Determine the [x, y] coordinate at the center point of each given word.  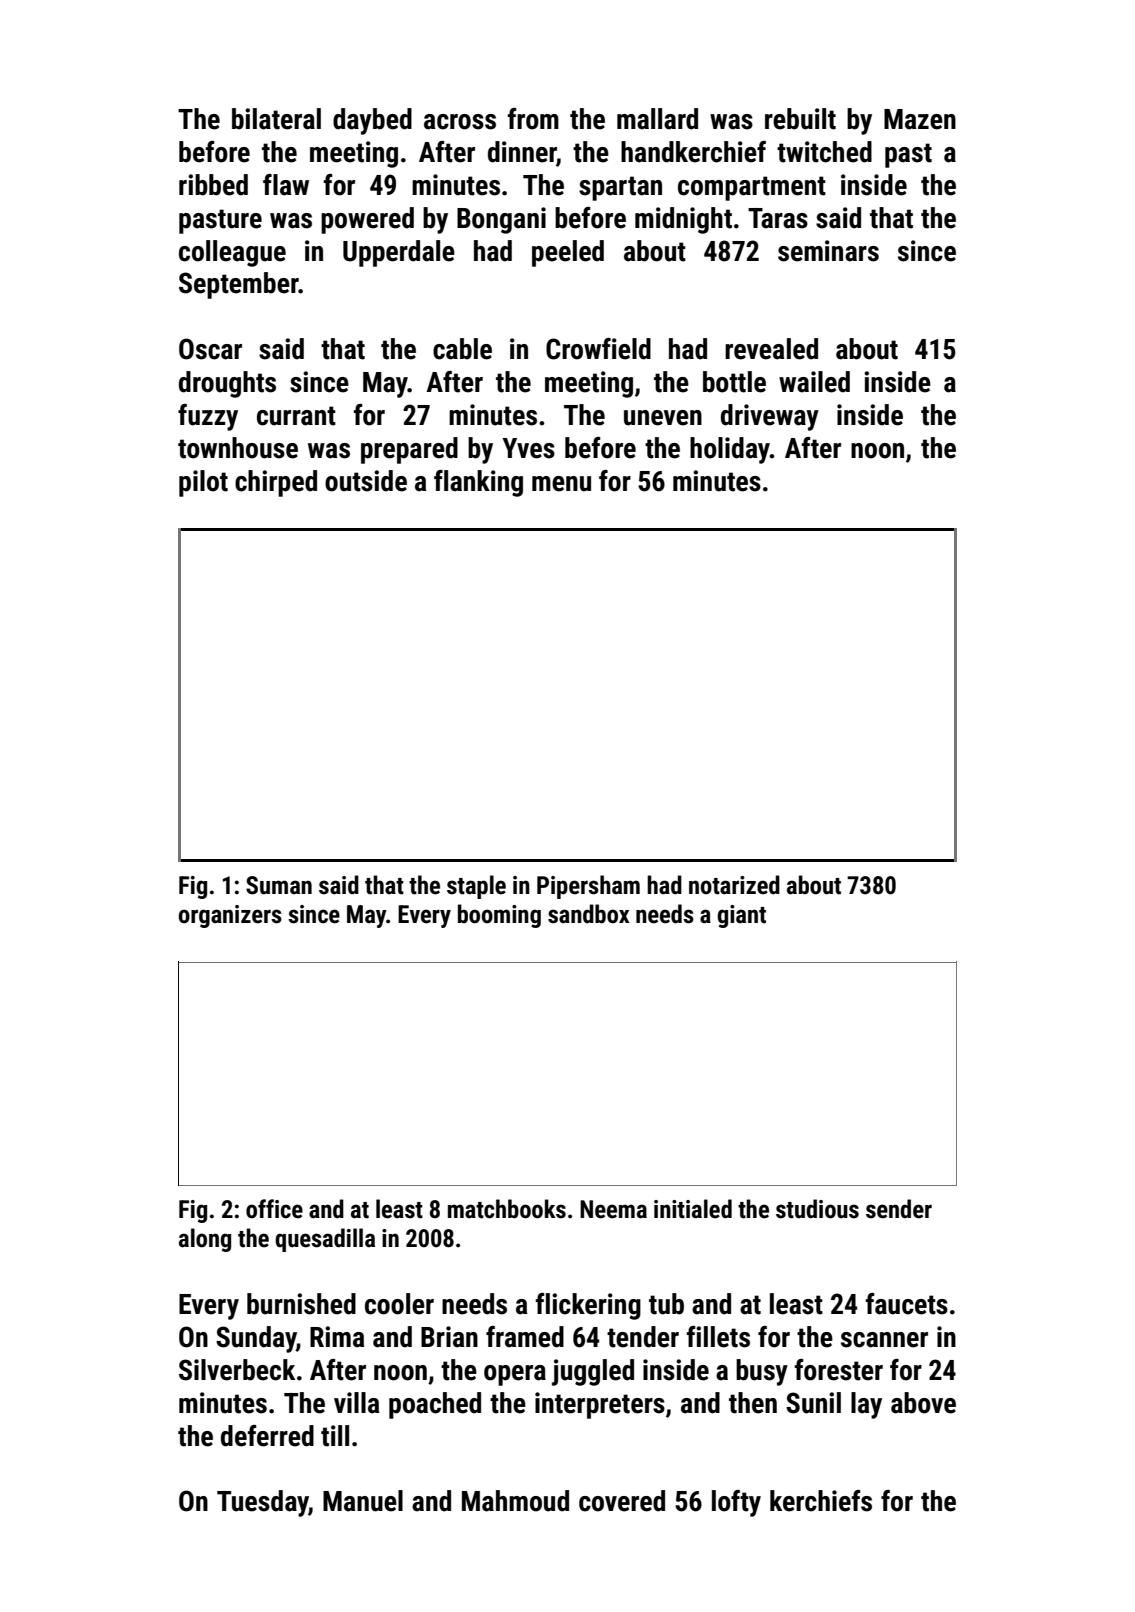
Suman [279, 885]
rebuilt [800, 119]
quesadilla [325, 1240]
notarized [734, 885]
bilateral [276, 119]
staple [476, 887]
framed [525, 1337]
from [533, 119]
